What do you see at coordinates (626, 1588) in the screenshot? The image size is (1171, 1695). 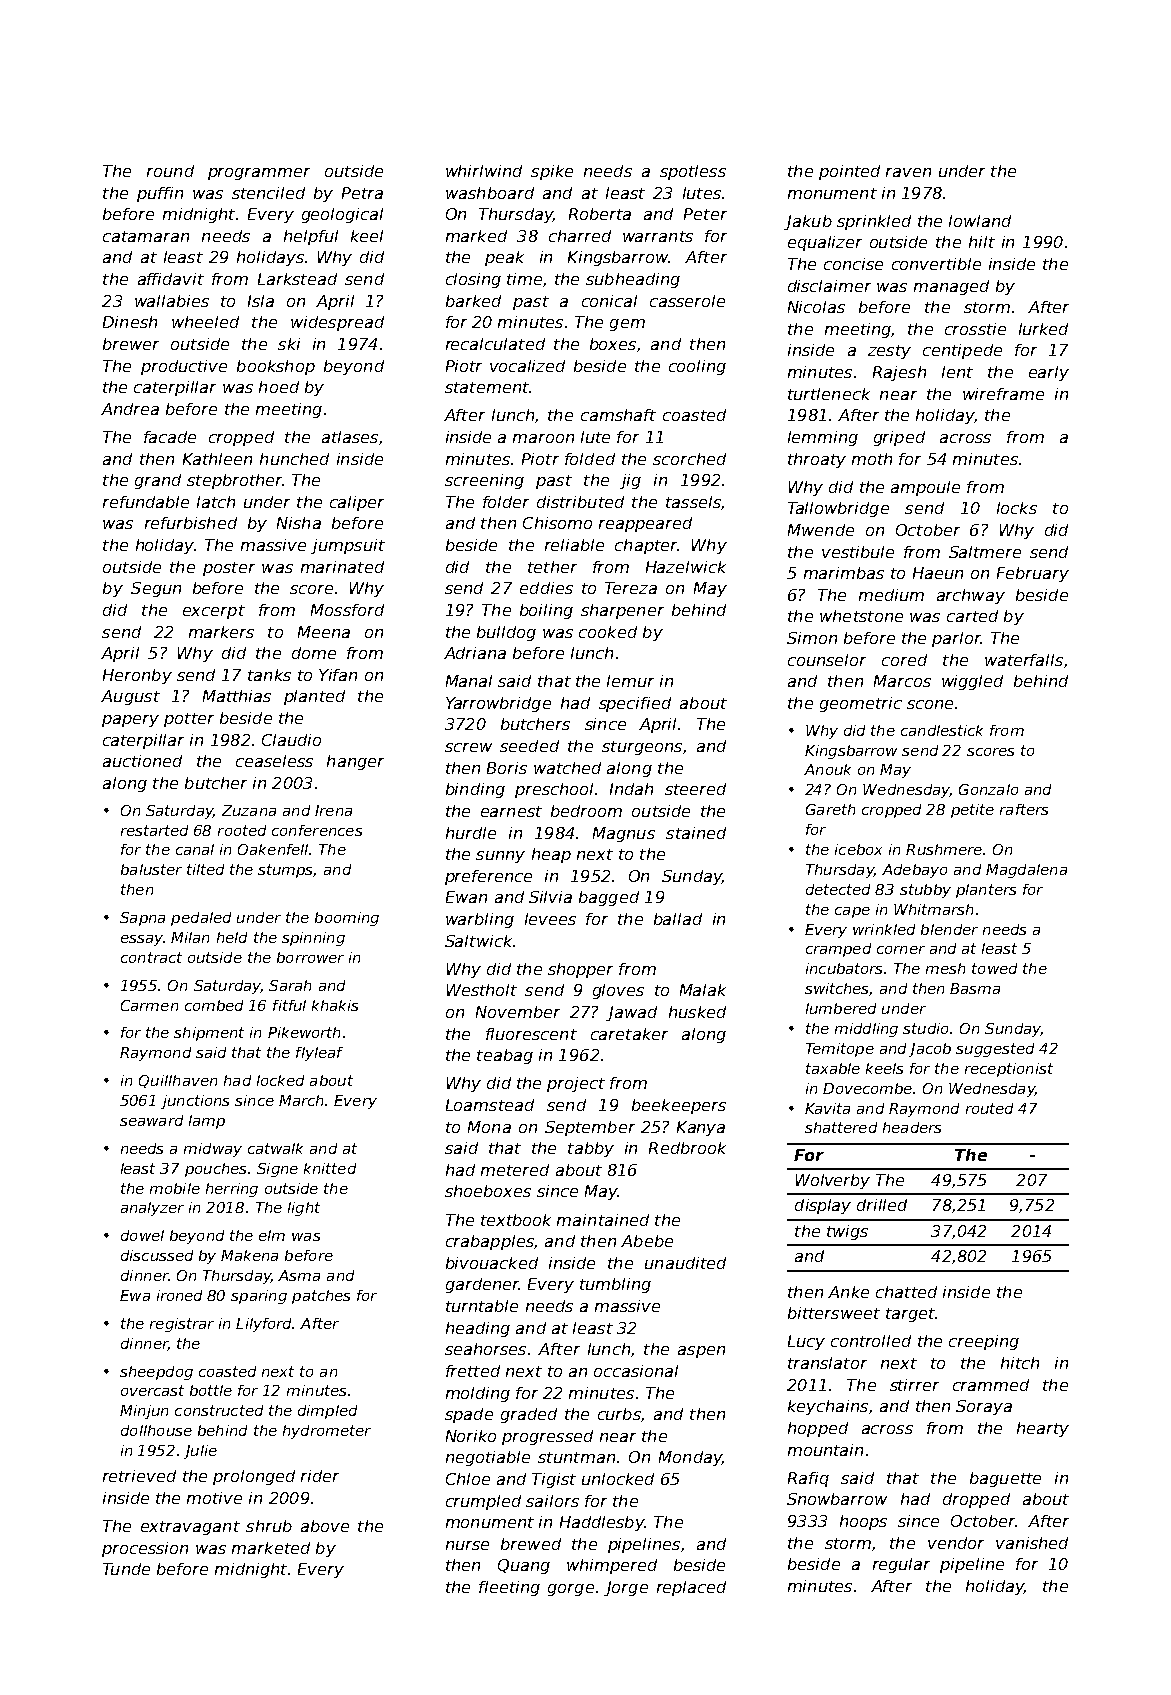 I see `Jorge` at bounding box center [626, 1588].
